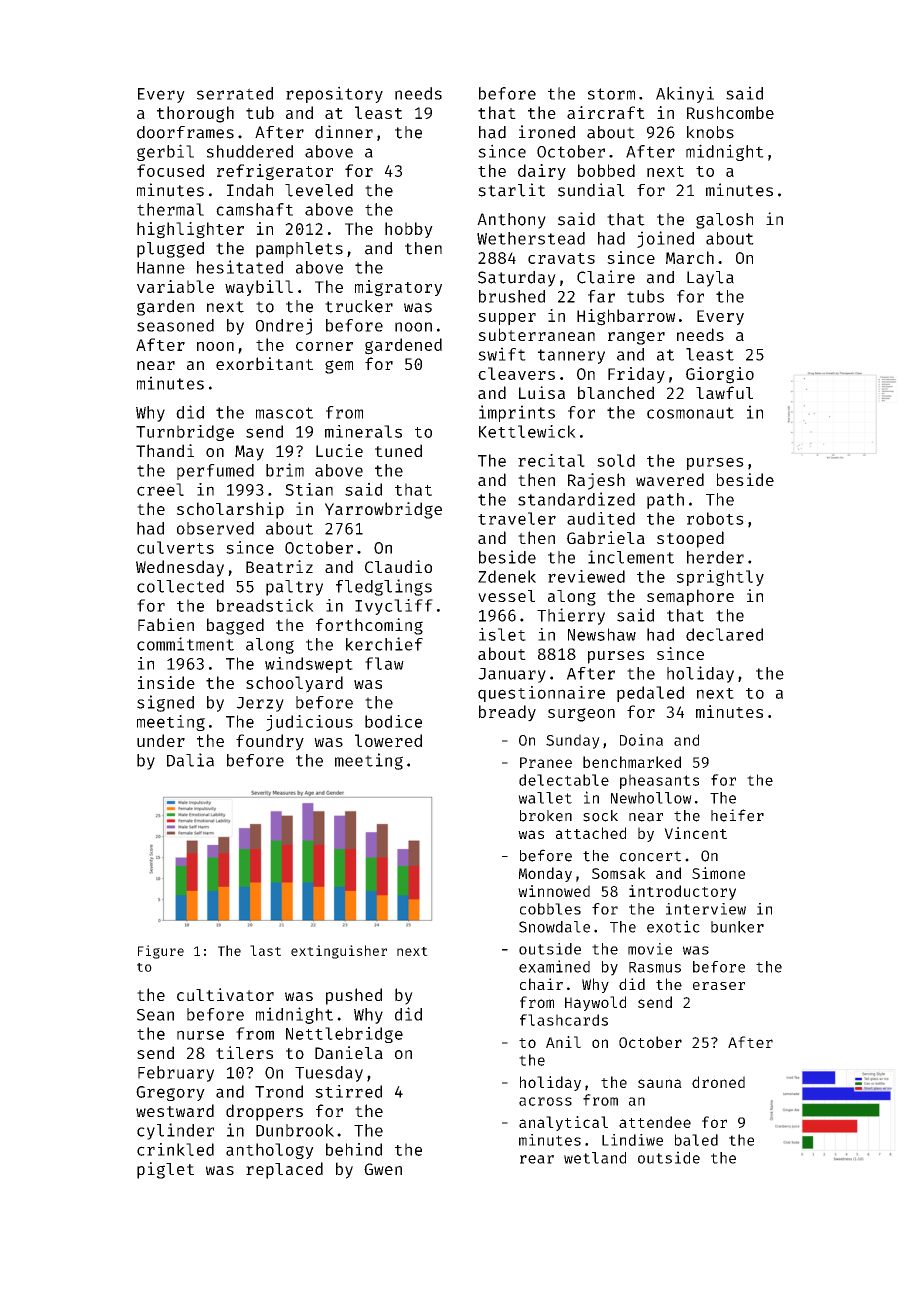 The width and height of the image is (924, 1311). I want to click on thorough, so click(195, 114).
